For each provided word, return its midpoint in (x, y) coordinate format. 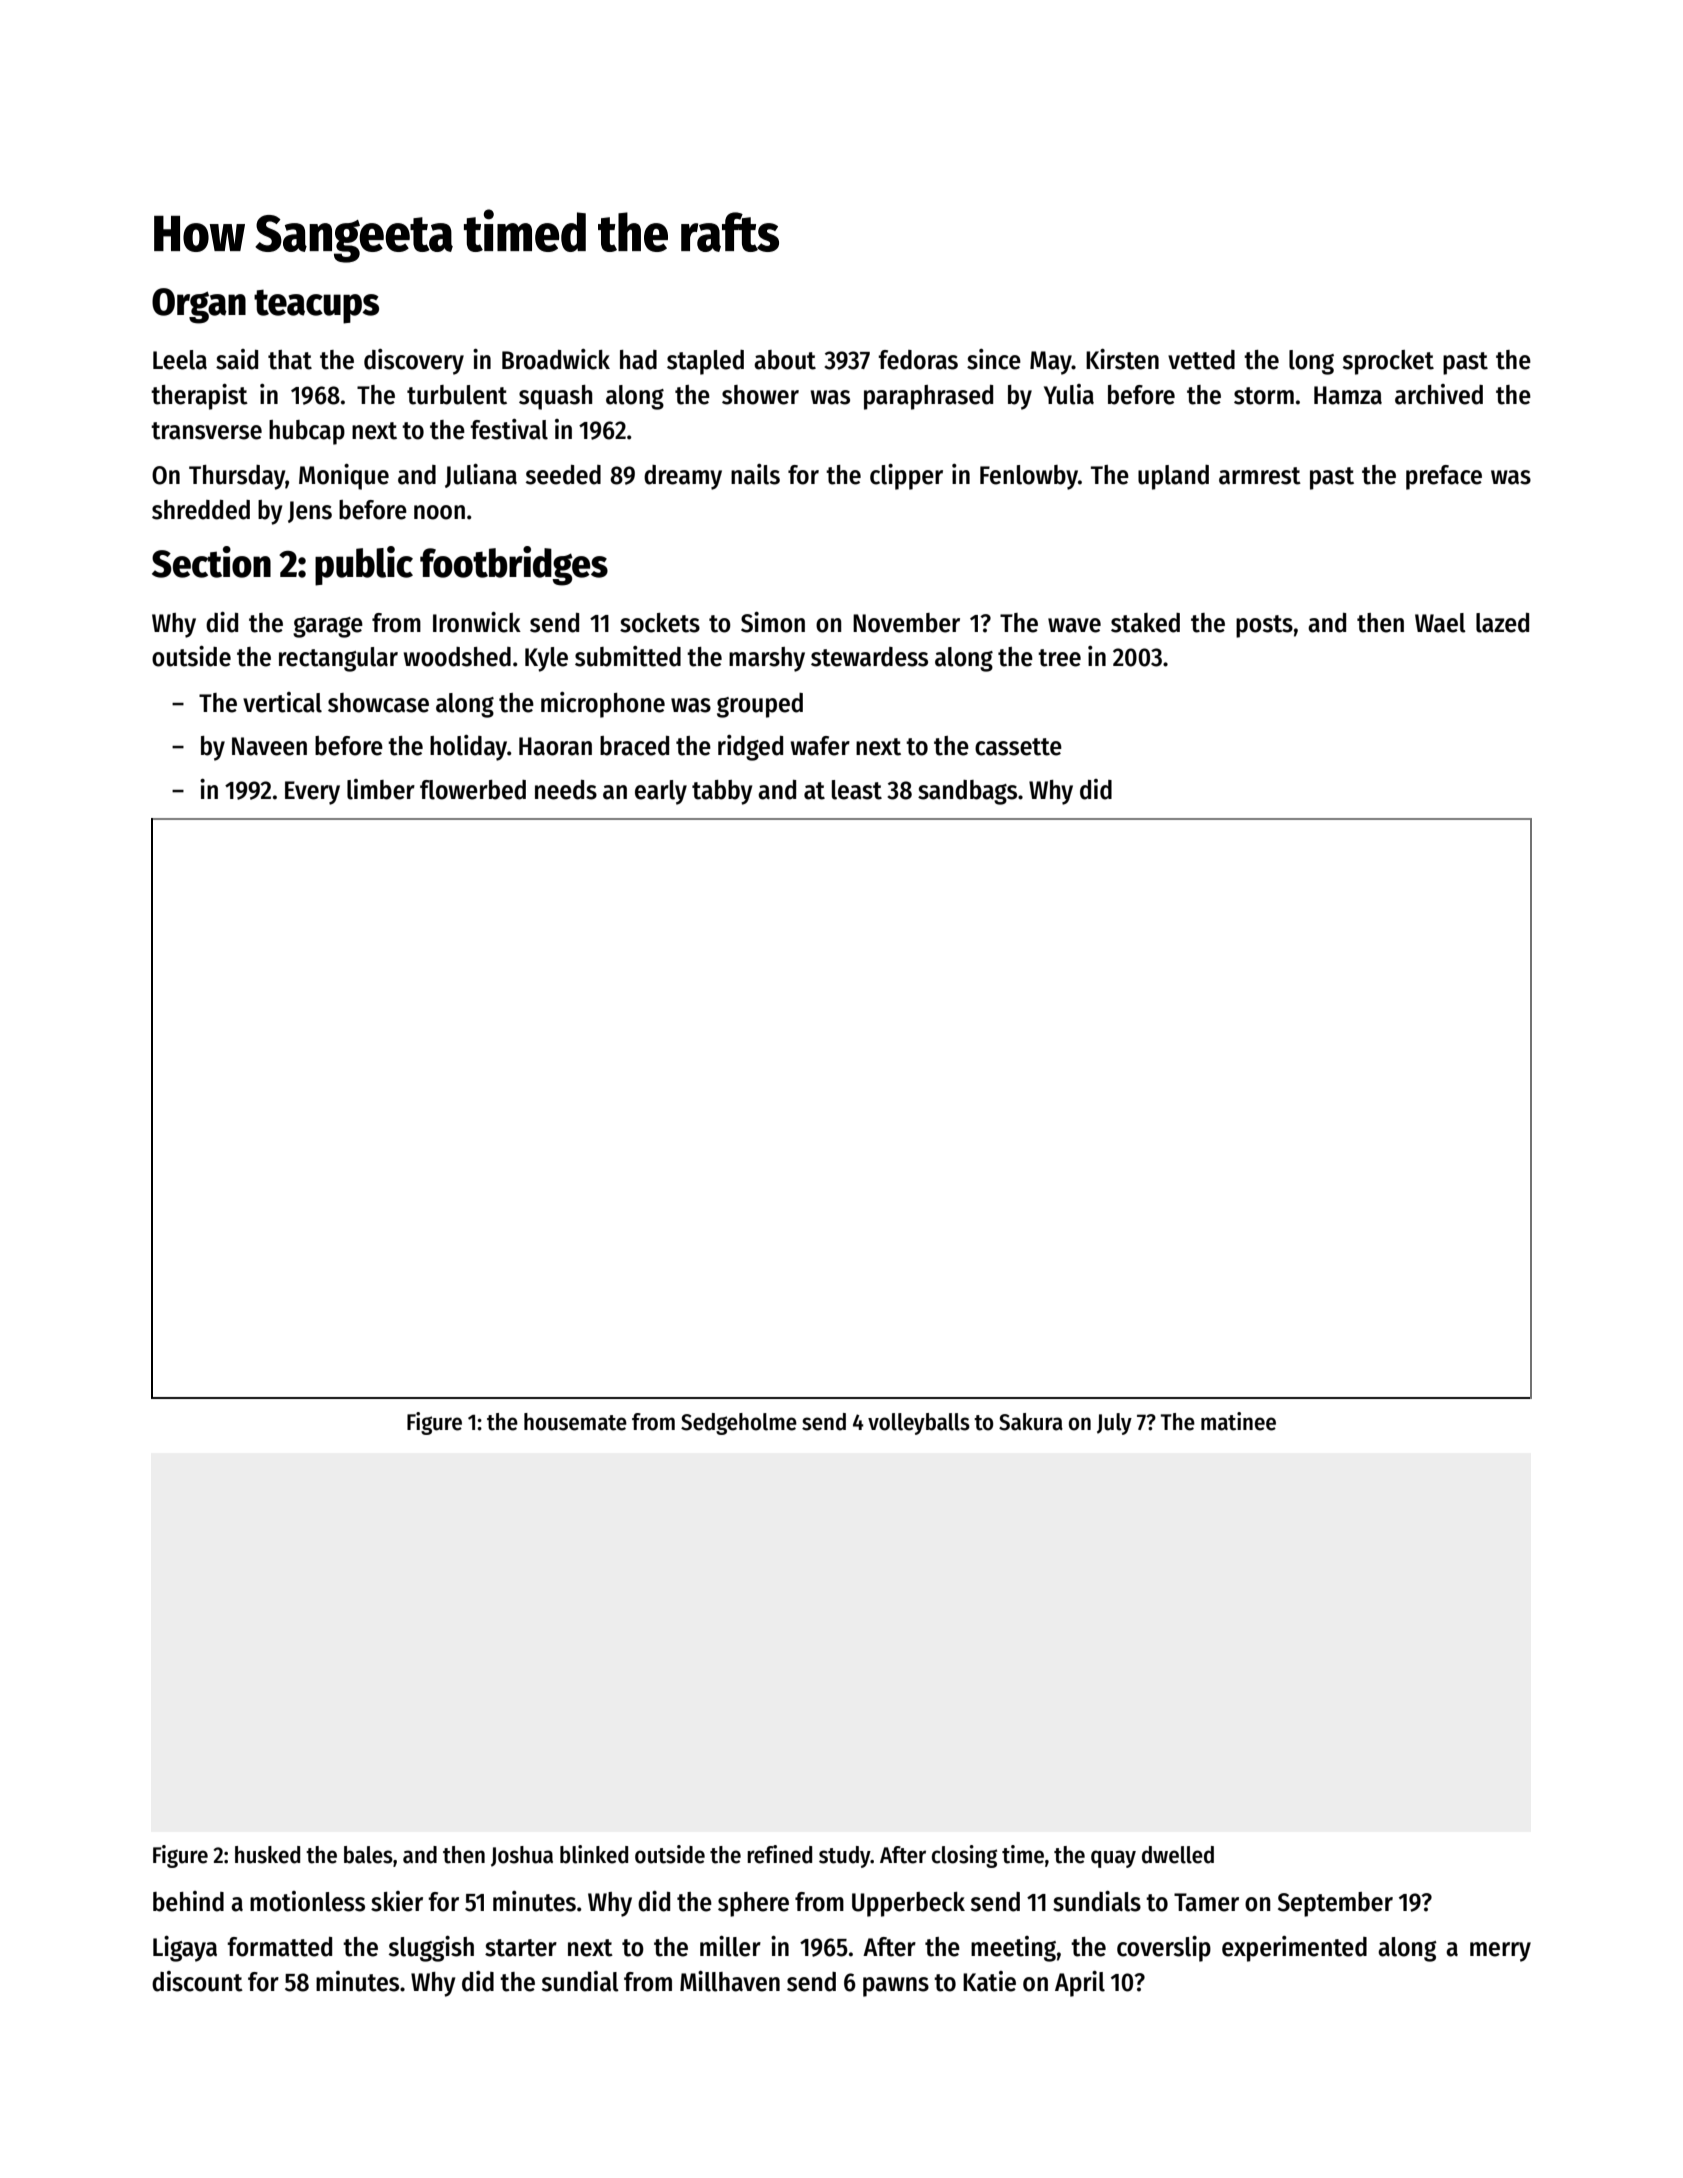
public (364, 566)
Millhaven (730, 1981)
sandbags (967, 792)
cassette (1018, 747)
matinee (1238, 1421)
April (1080, 1984)
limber (381, 789)
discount (197, 1981)
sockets (660, 623)
